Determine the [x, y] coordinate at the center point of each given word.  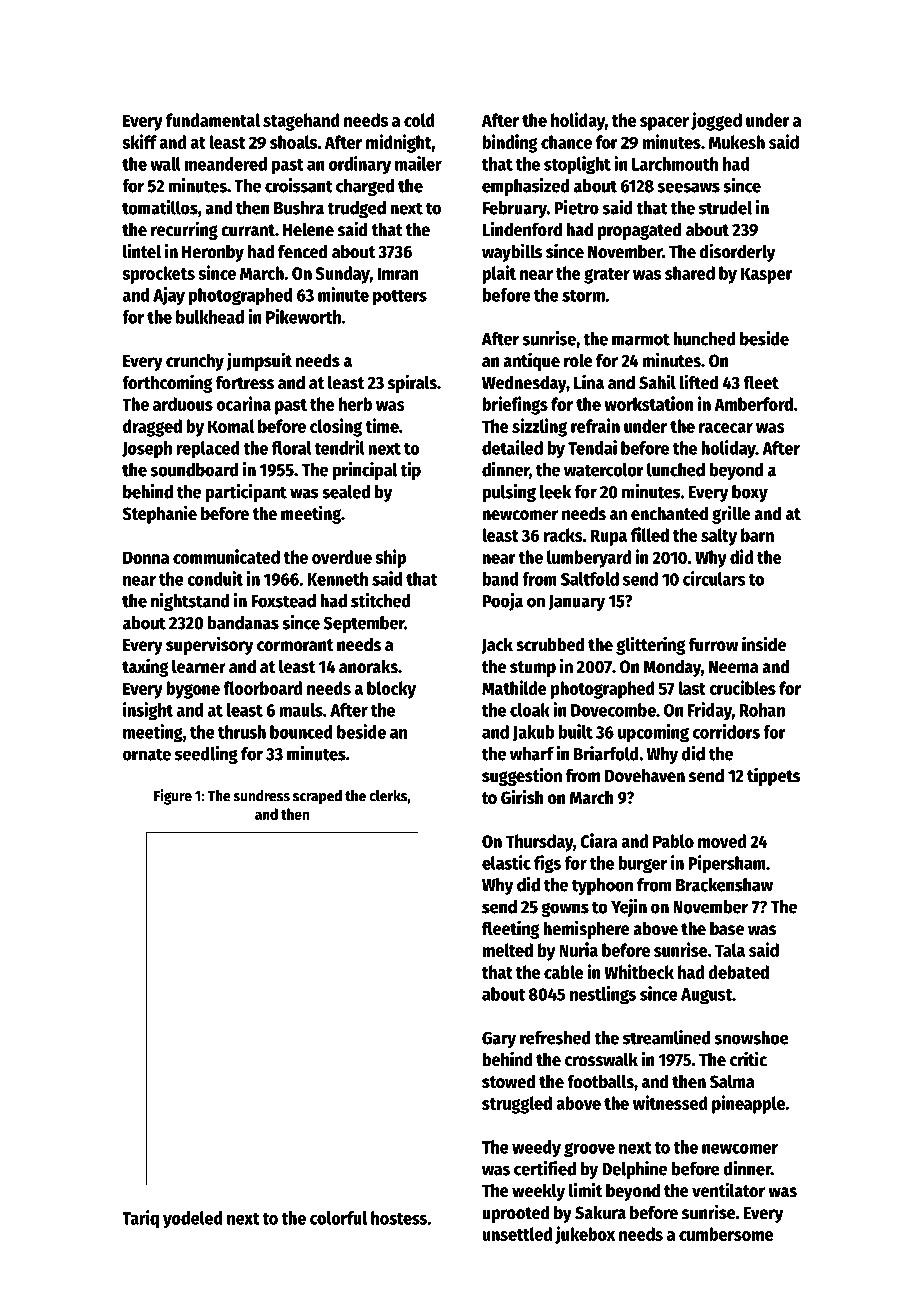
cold [419, 120]
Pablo [673, 841]
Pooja [503, 602]
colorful [338, 1218]
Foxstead [283, 601]
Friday [710, 711]
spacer [664, 124]
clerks [388, 796]
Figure [173, 797]
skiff [139, 141]
